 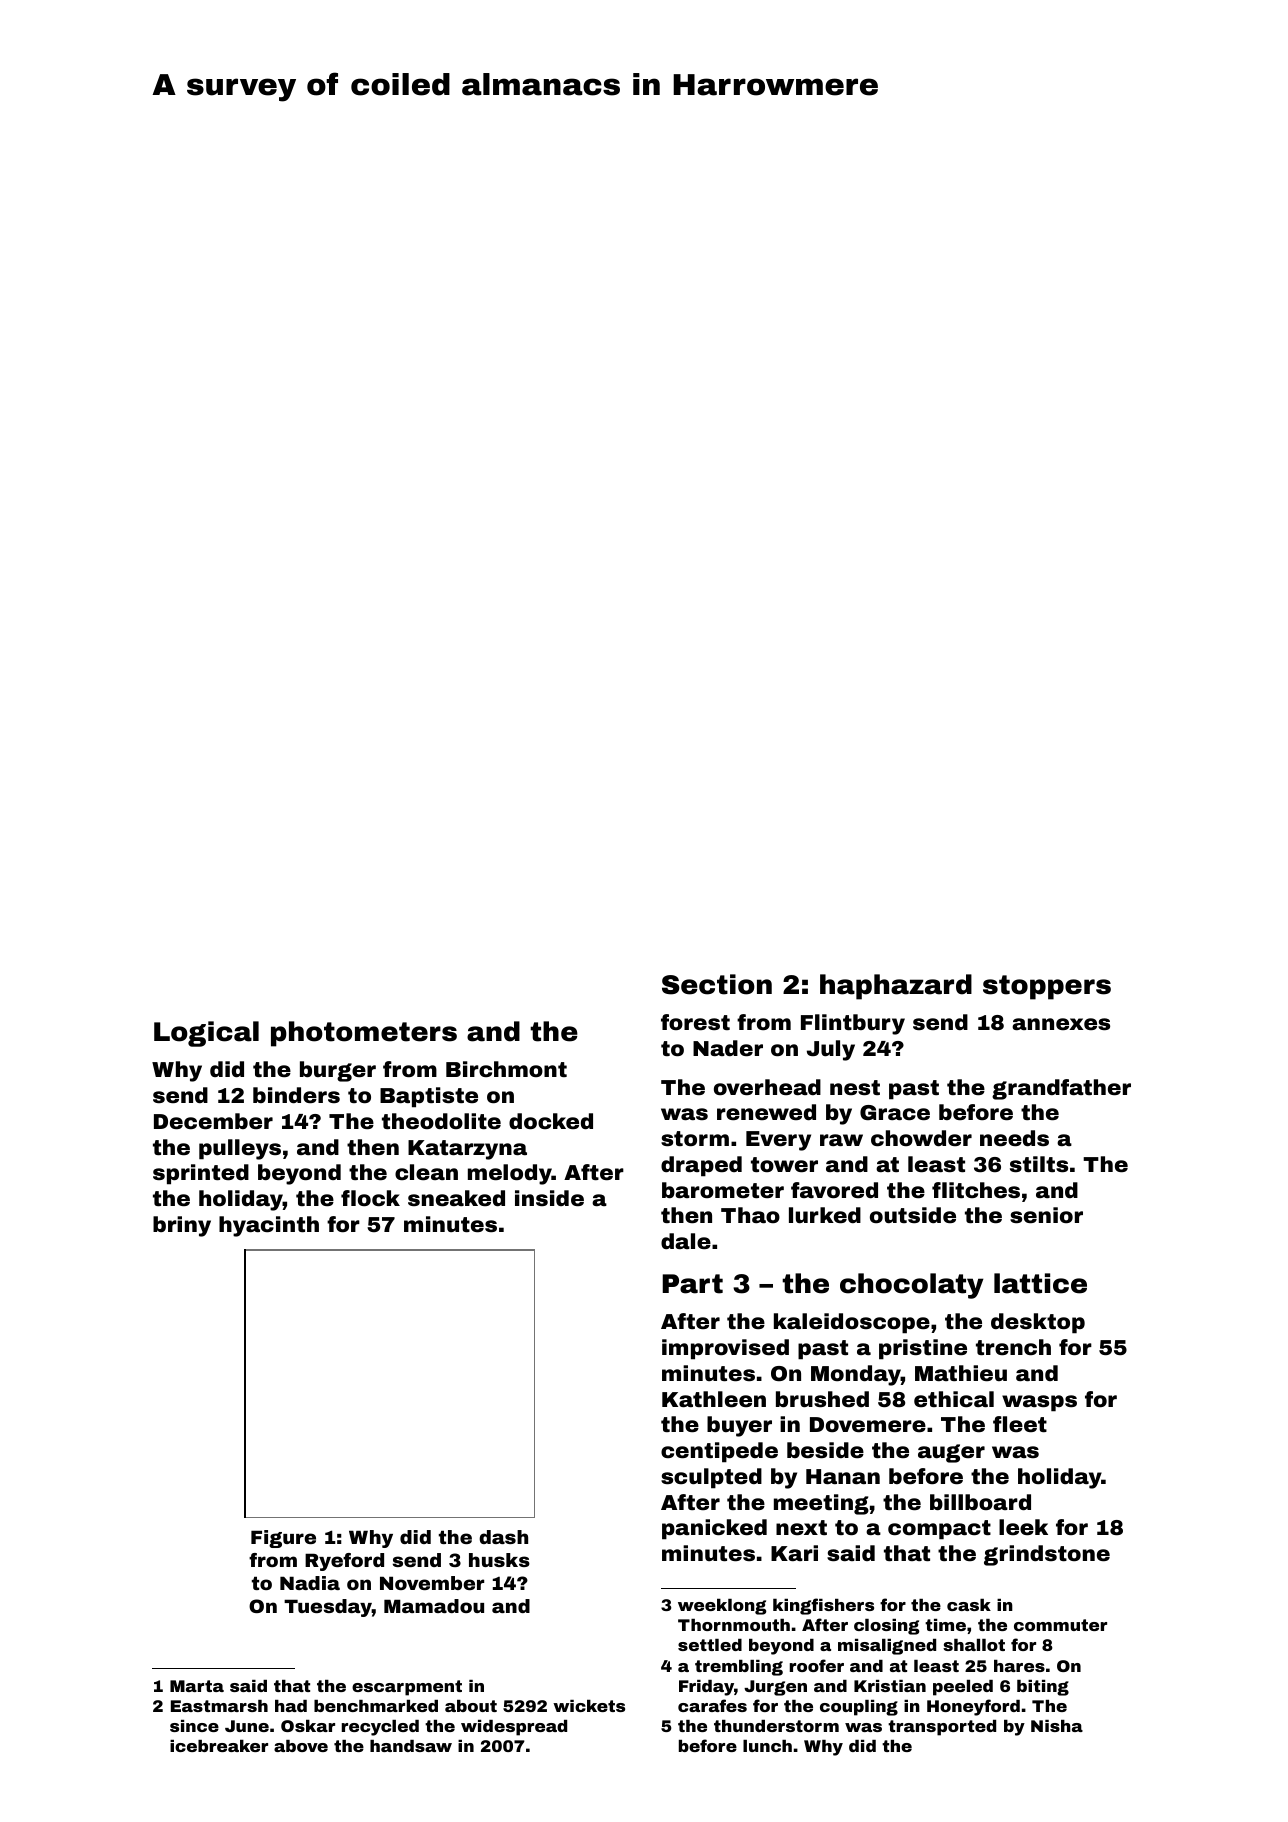 What do you see at coordinates (784, 1165) in the screenshot?
I see `tower` at bounding box center [784, 1165].
